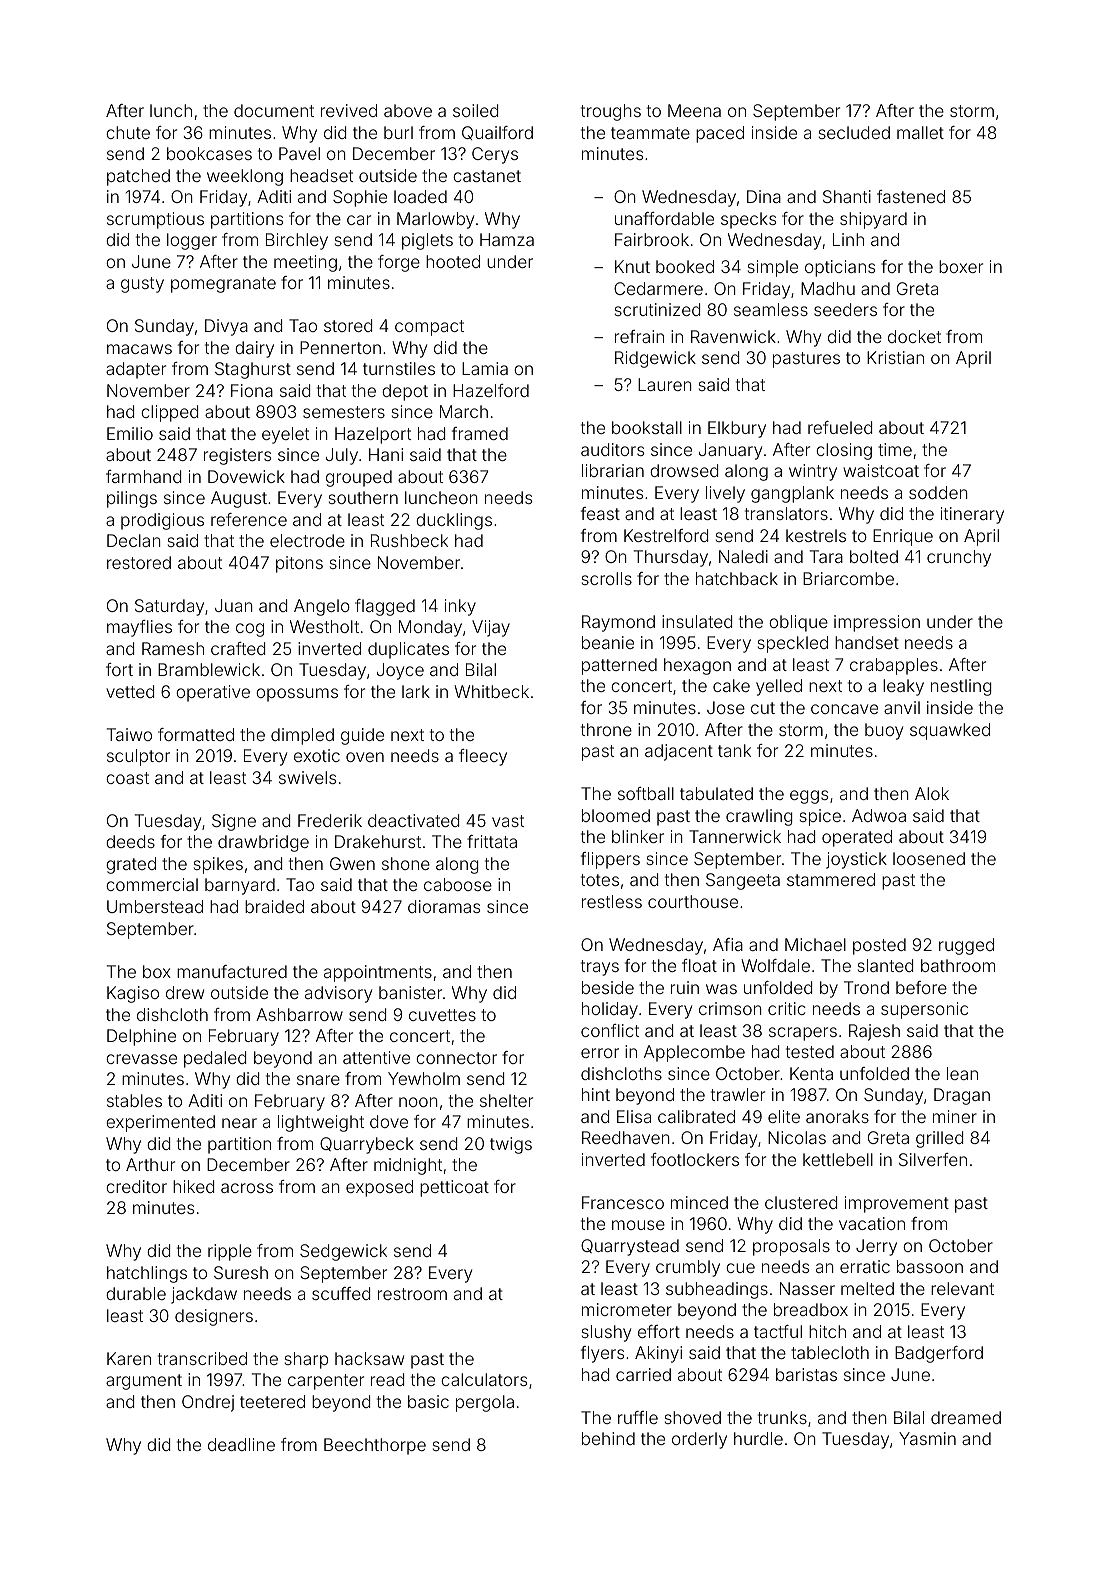  Describe the element at coordinates (920, 132) in the screenshot. I see `mallet` at that location.
